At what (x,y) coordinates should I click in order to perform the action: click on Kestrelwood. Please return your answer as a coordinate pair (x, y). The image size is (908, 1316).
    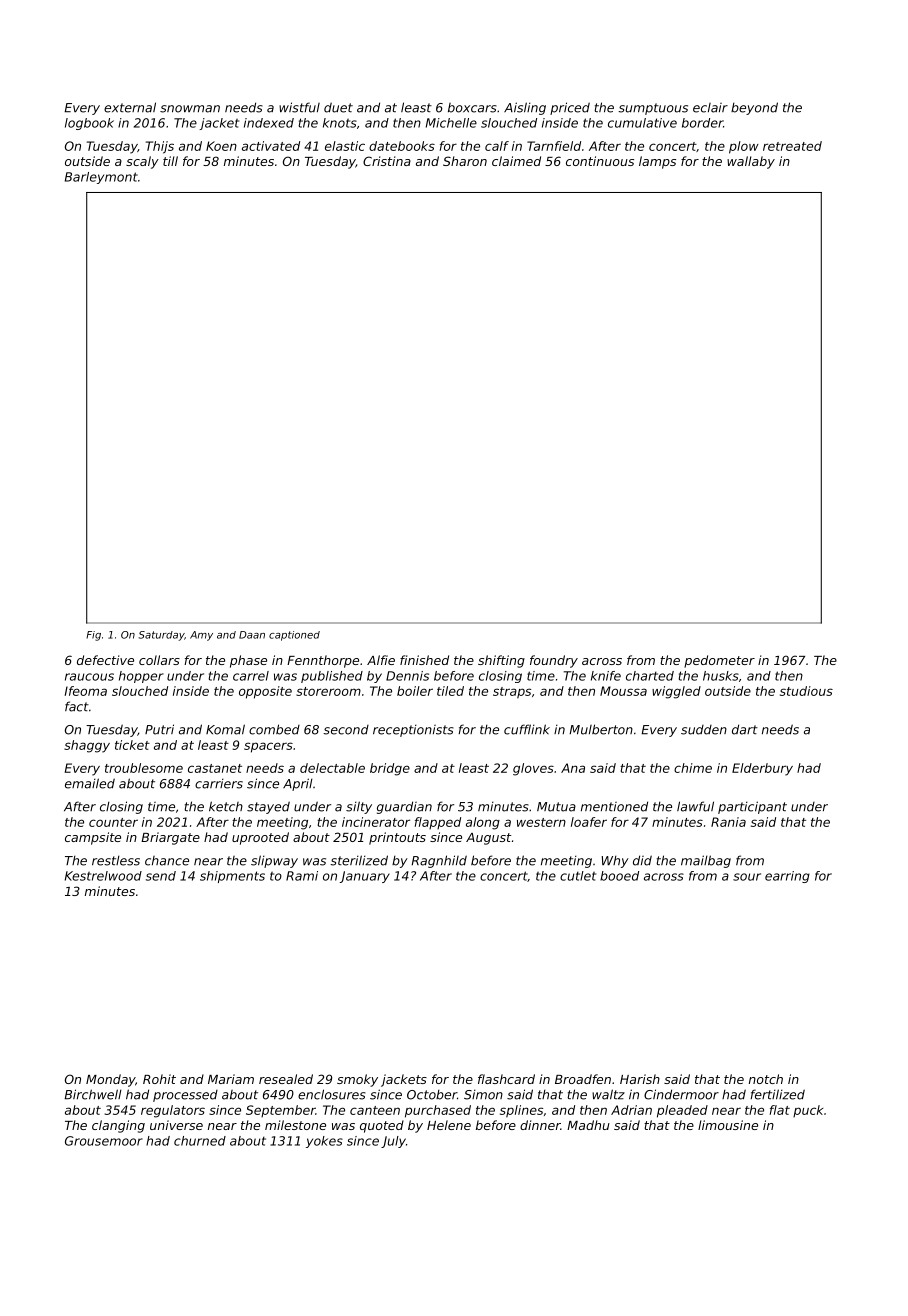
    Looking at the image, I should click on (103, 876).
